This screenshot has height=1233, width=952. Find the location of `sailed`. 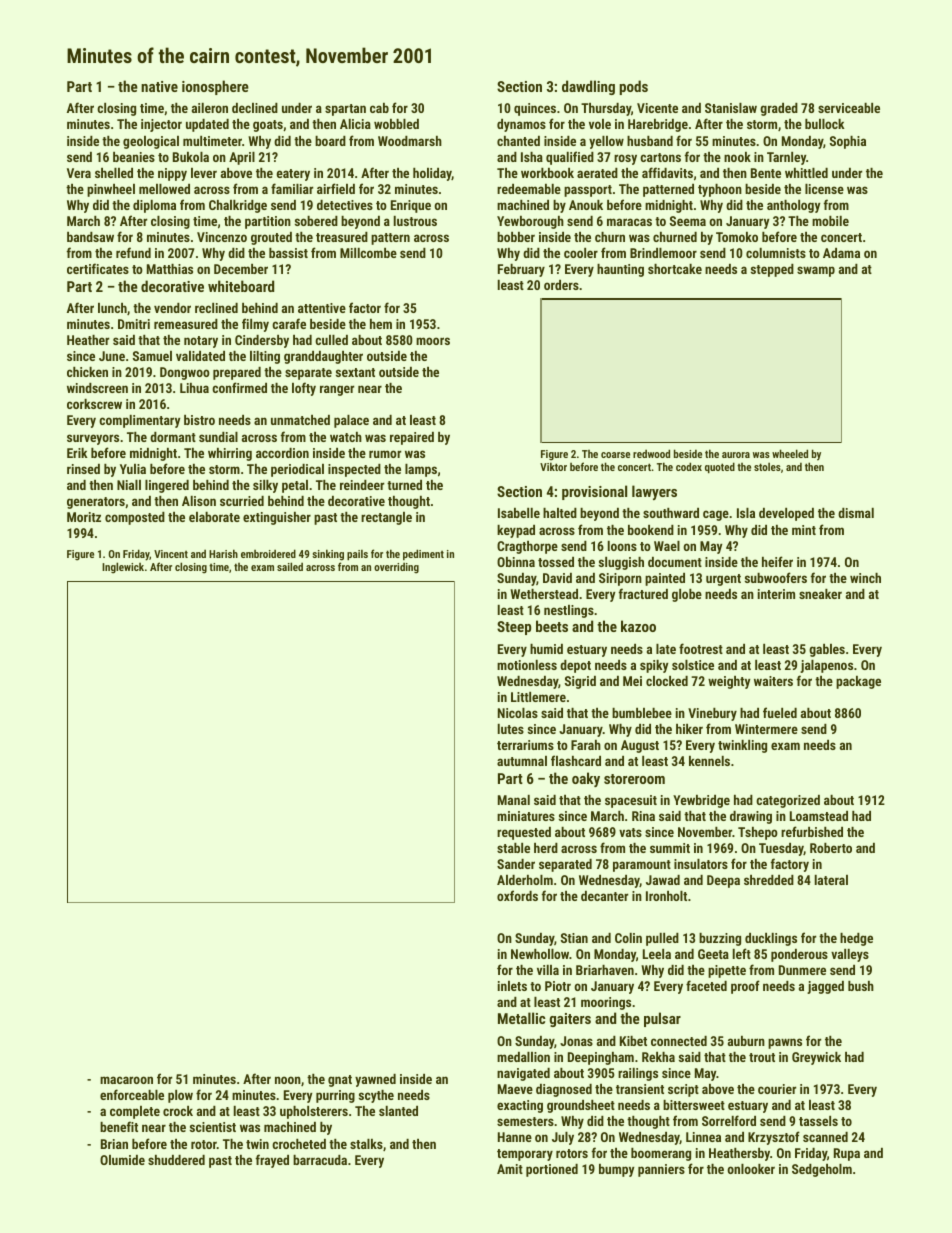

sailed is located at coordinates (290, 566).
